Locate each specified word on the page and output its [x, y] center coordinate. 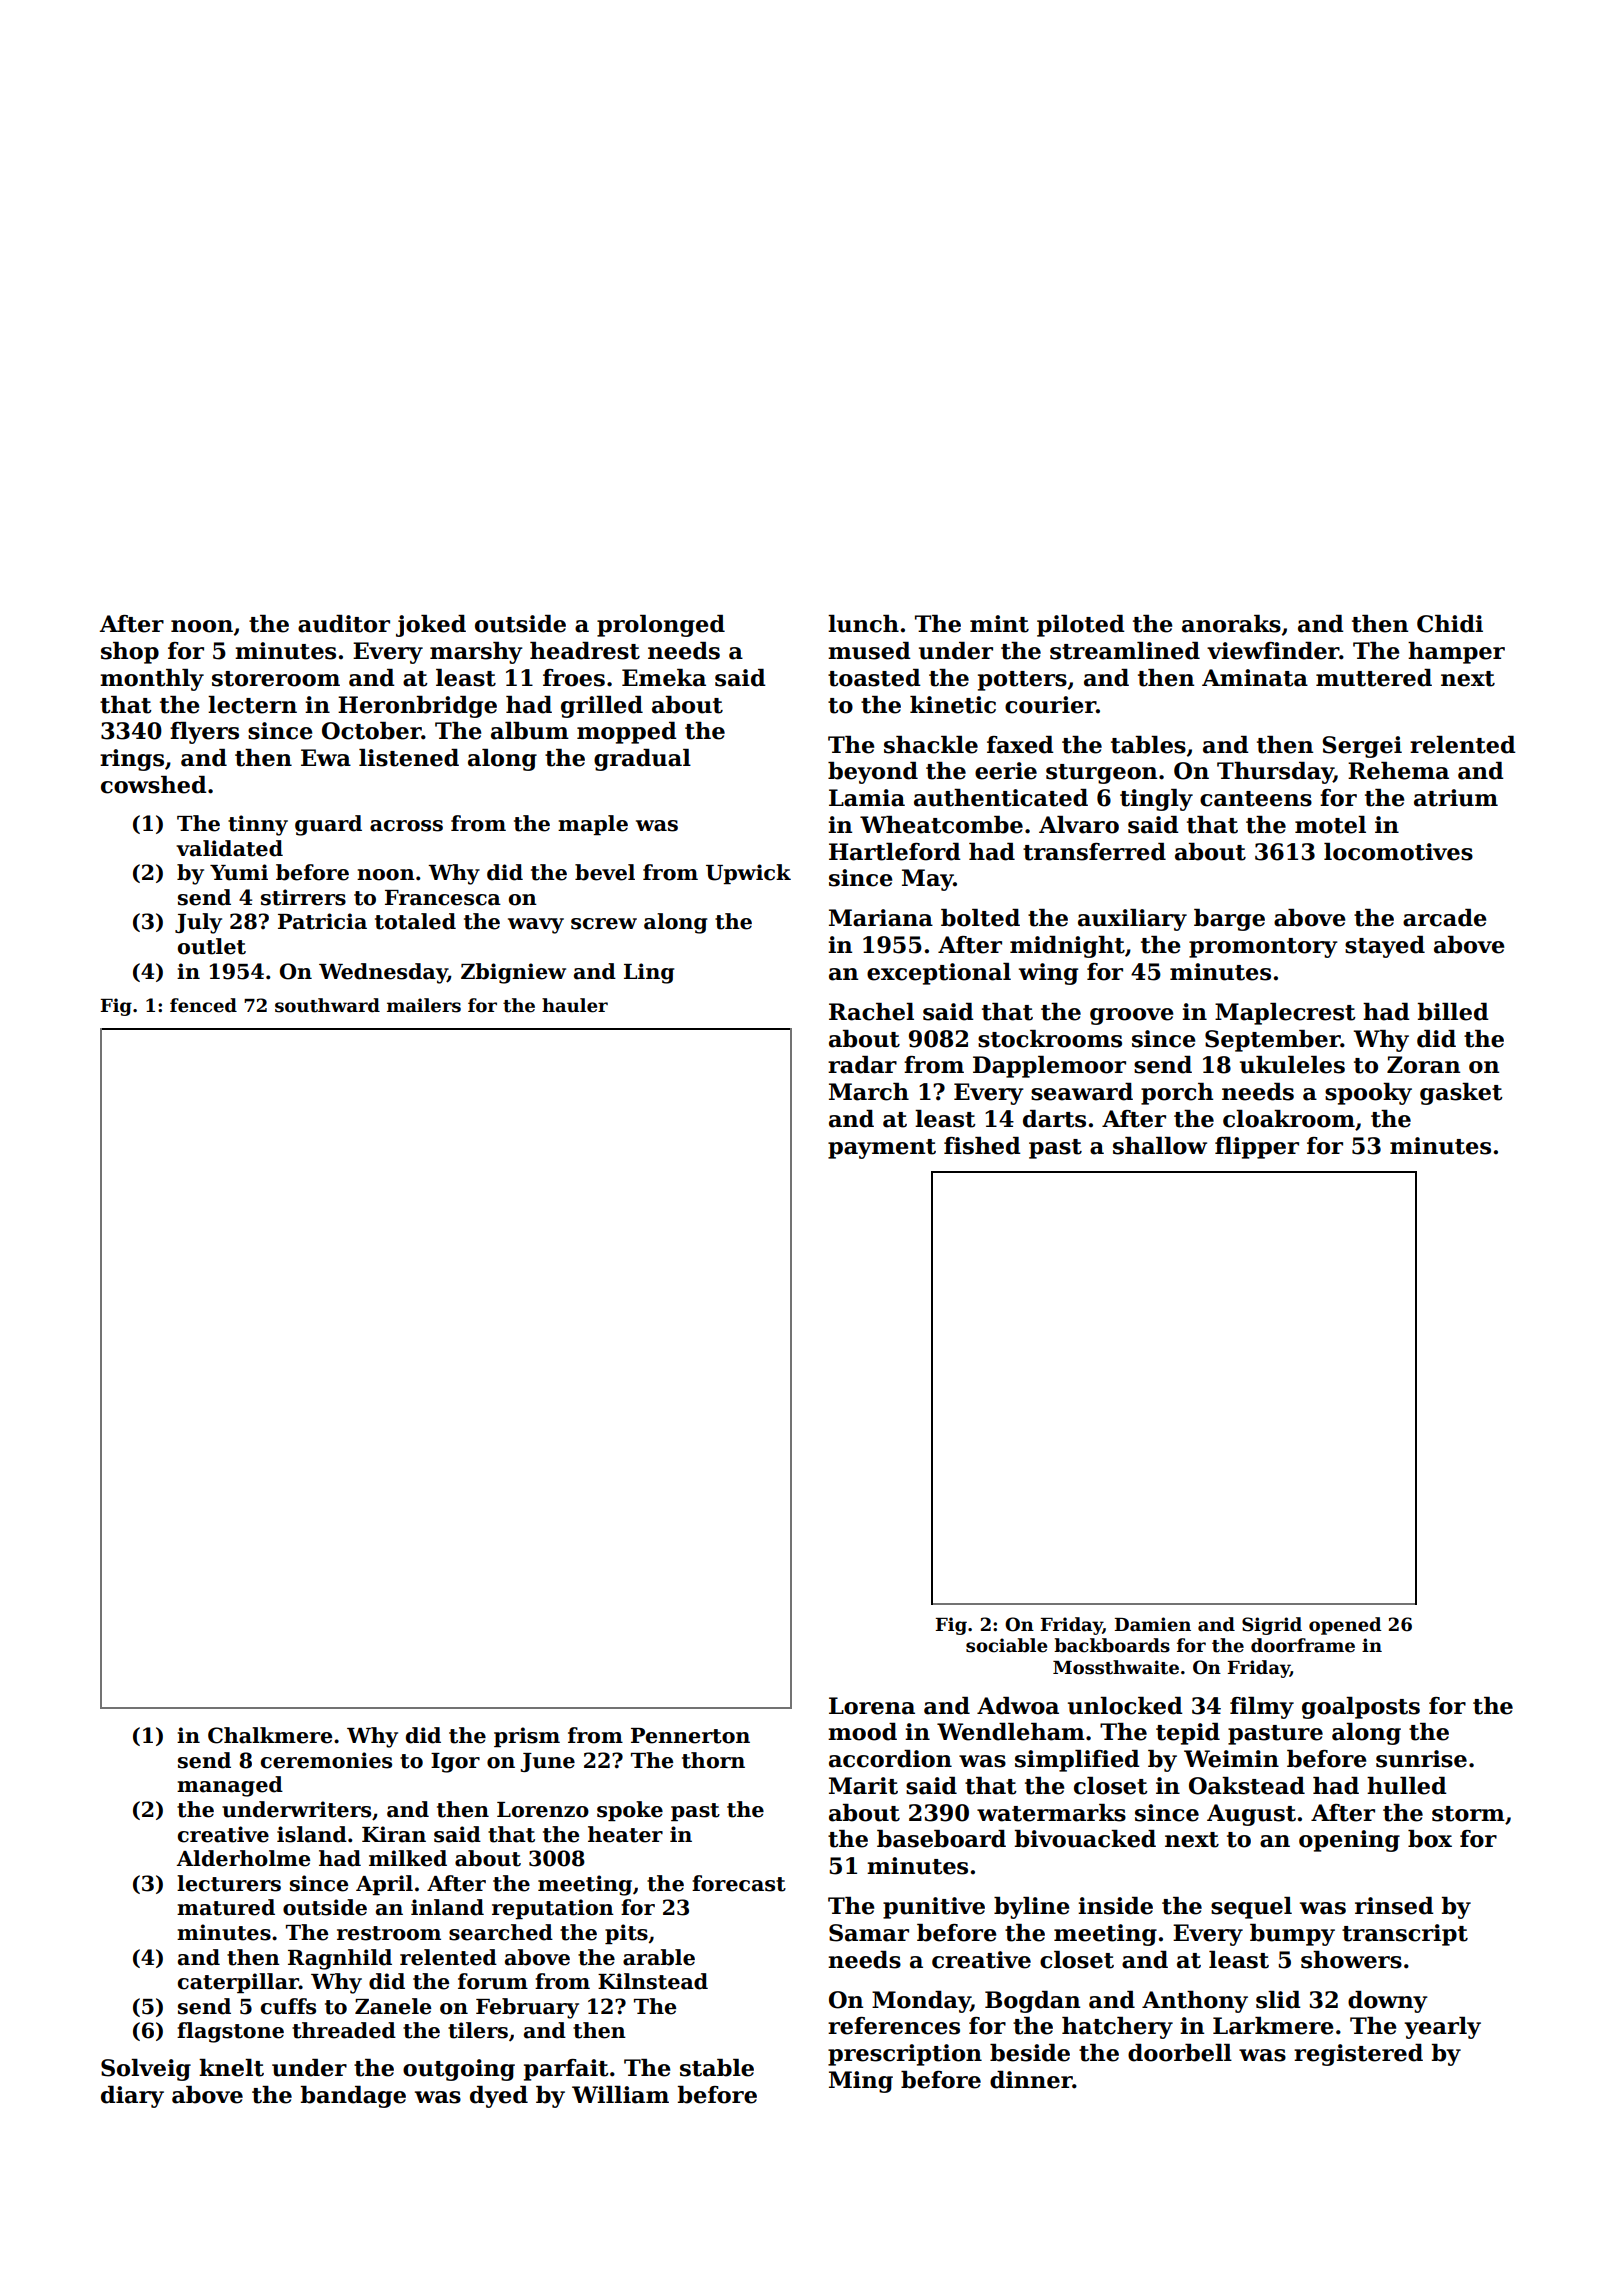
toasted [874, 678]
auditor [344, 624]
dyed [499, 2097]
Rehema [1398, 771]
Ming [861, 2082]
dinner [1031, 2080]
